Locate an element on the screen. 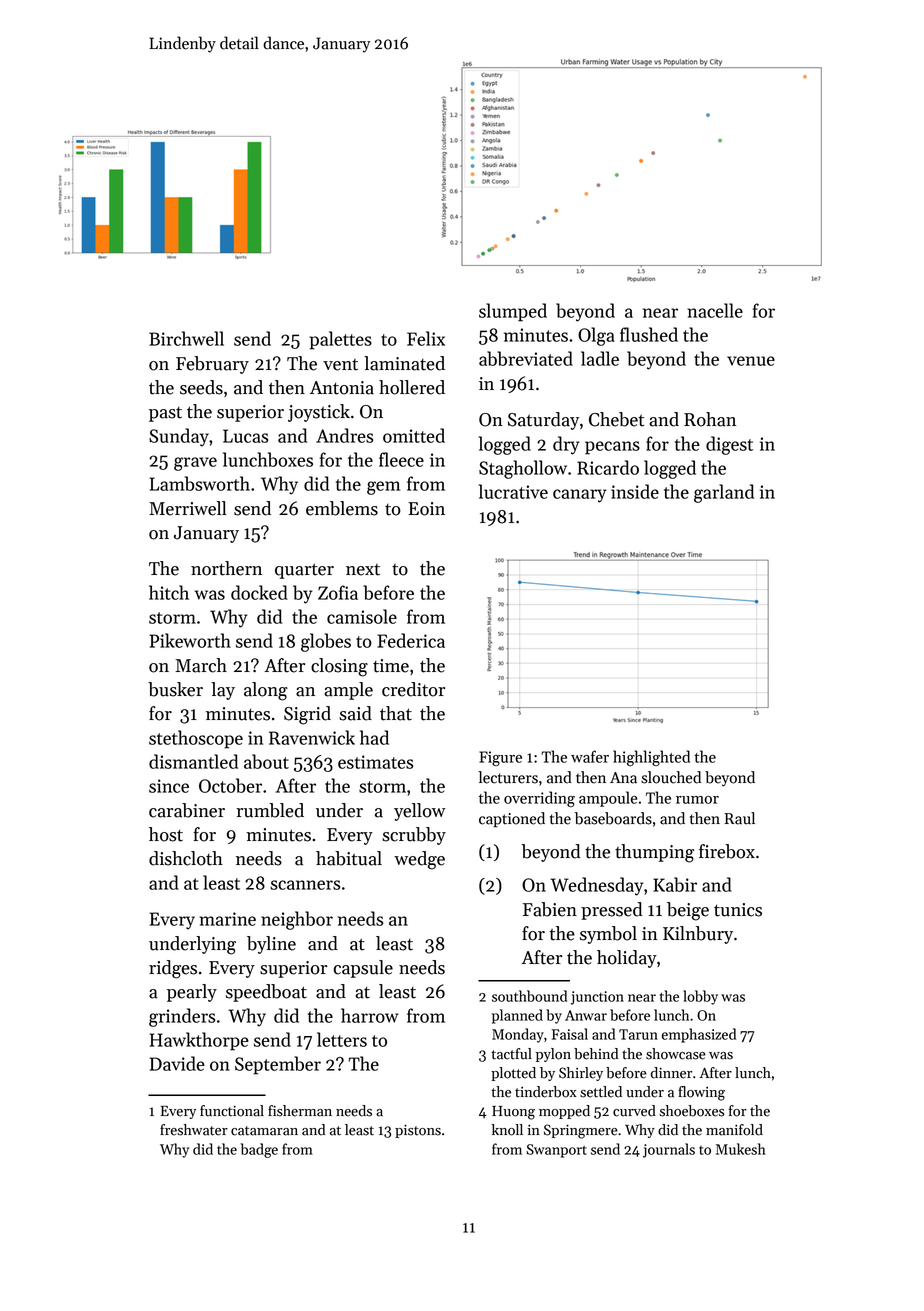 The height and width of the screenshot is (1311, 924). nacelle is located at coordinates (715, 310).
